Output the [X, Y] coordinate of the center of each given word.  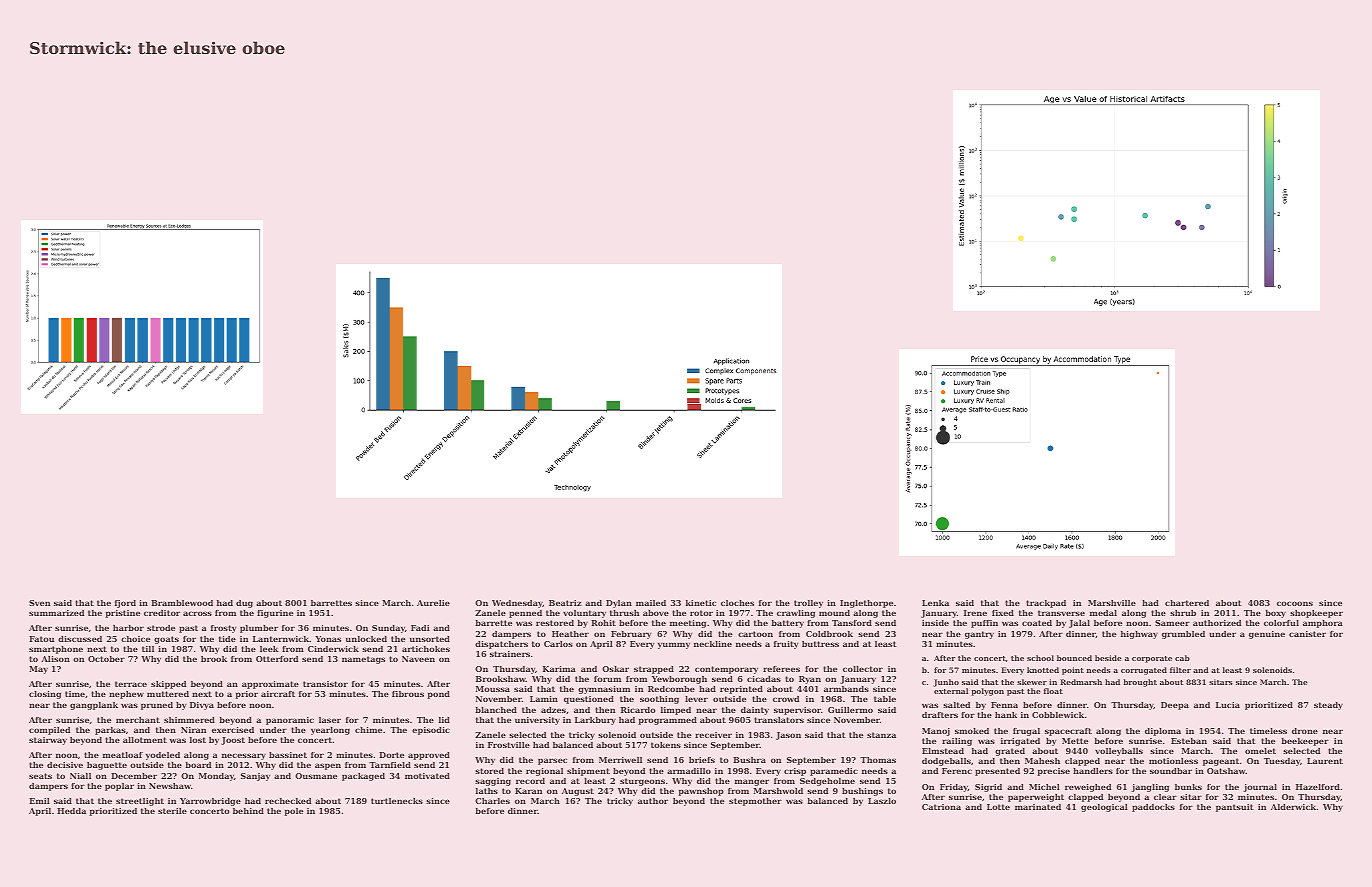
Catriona [941, 807]
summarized [56, 613]
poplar [119, 787]
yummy [674, 645]
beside [1108, 658]
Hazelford [1318, 787]
